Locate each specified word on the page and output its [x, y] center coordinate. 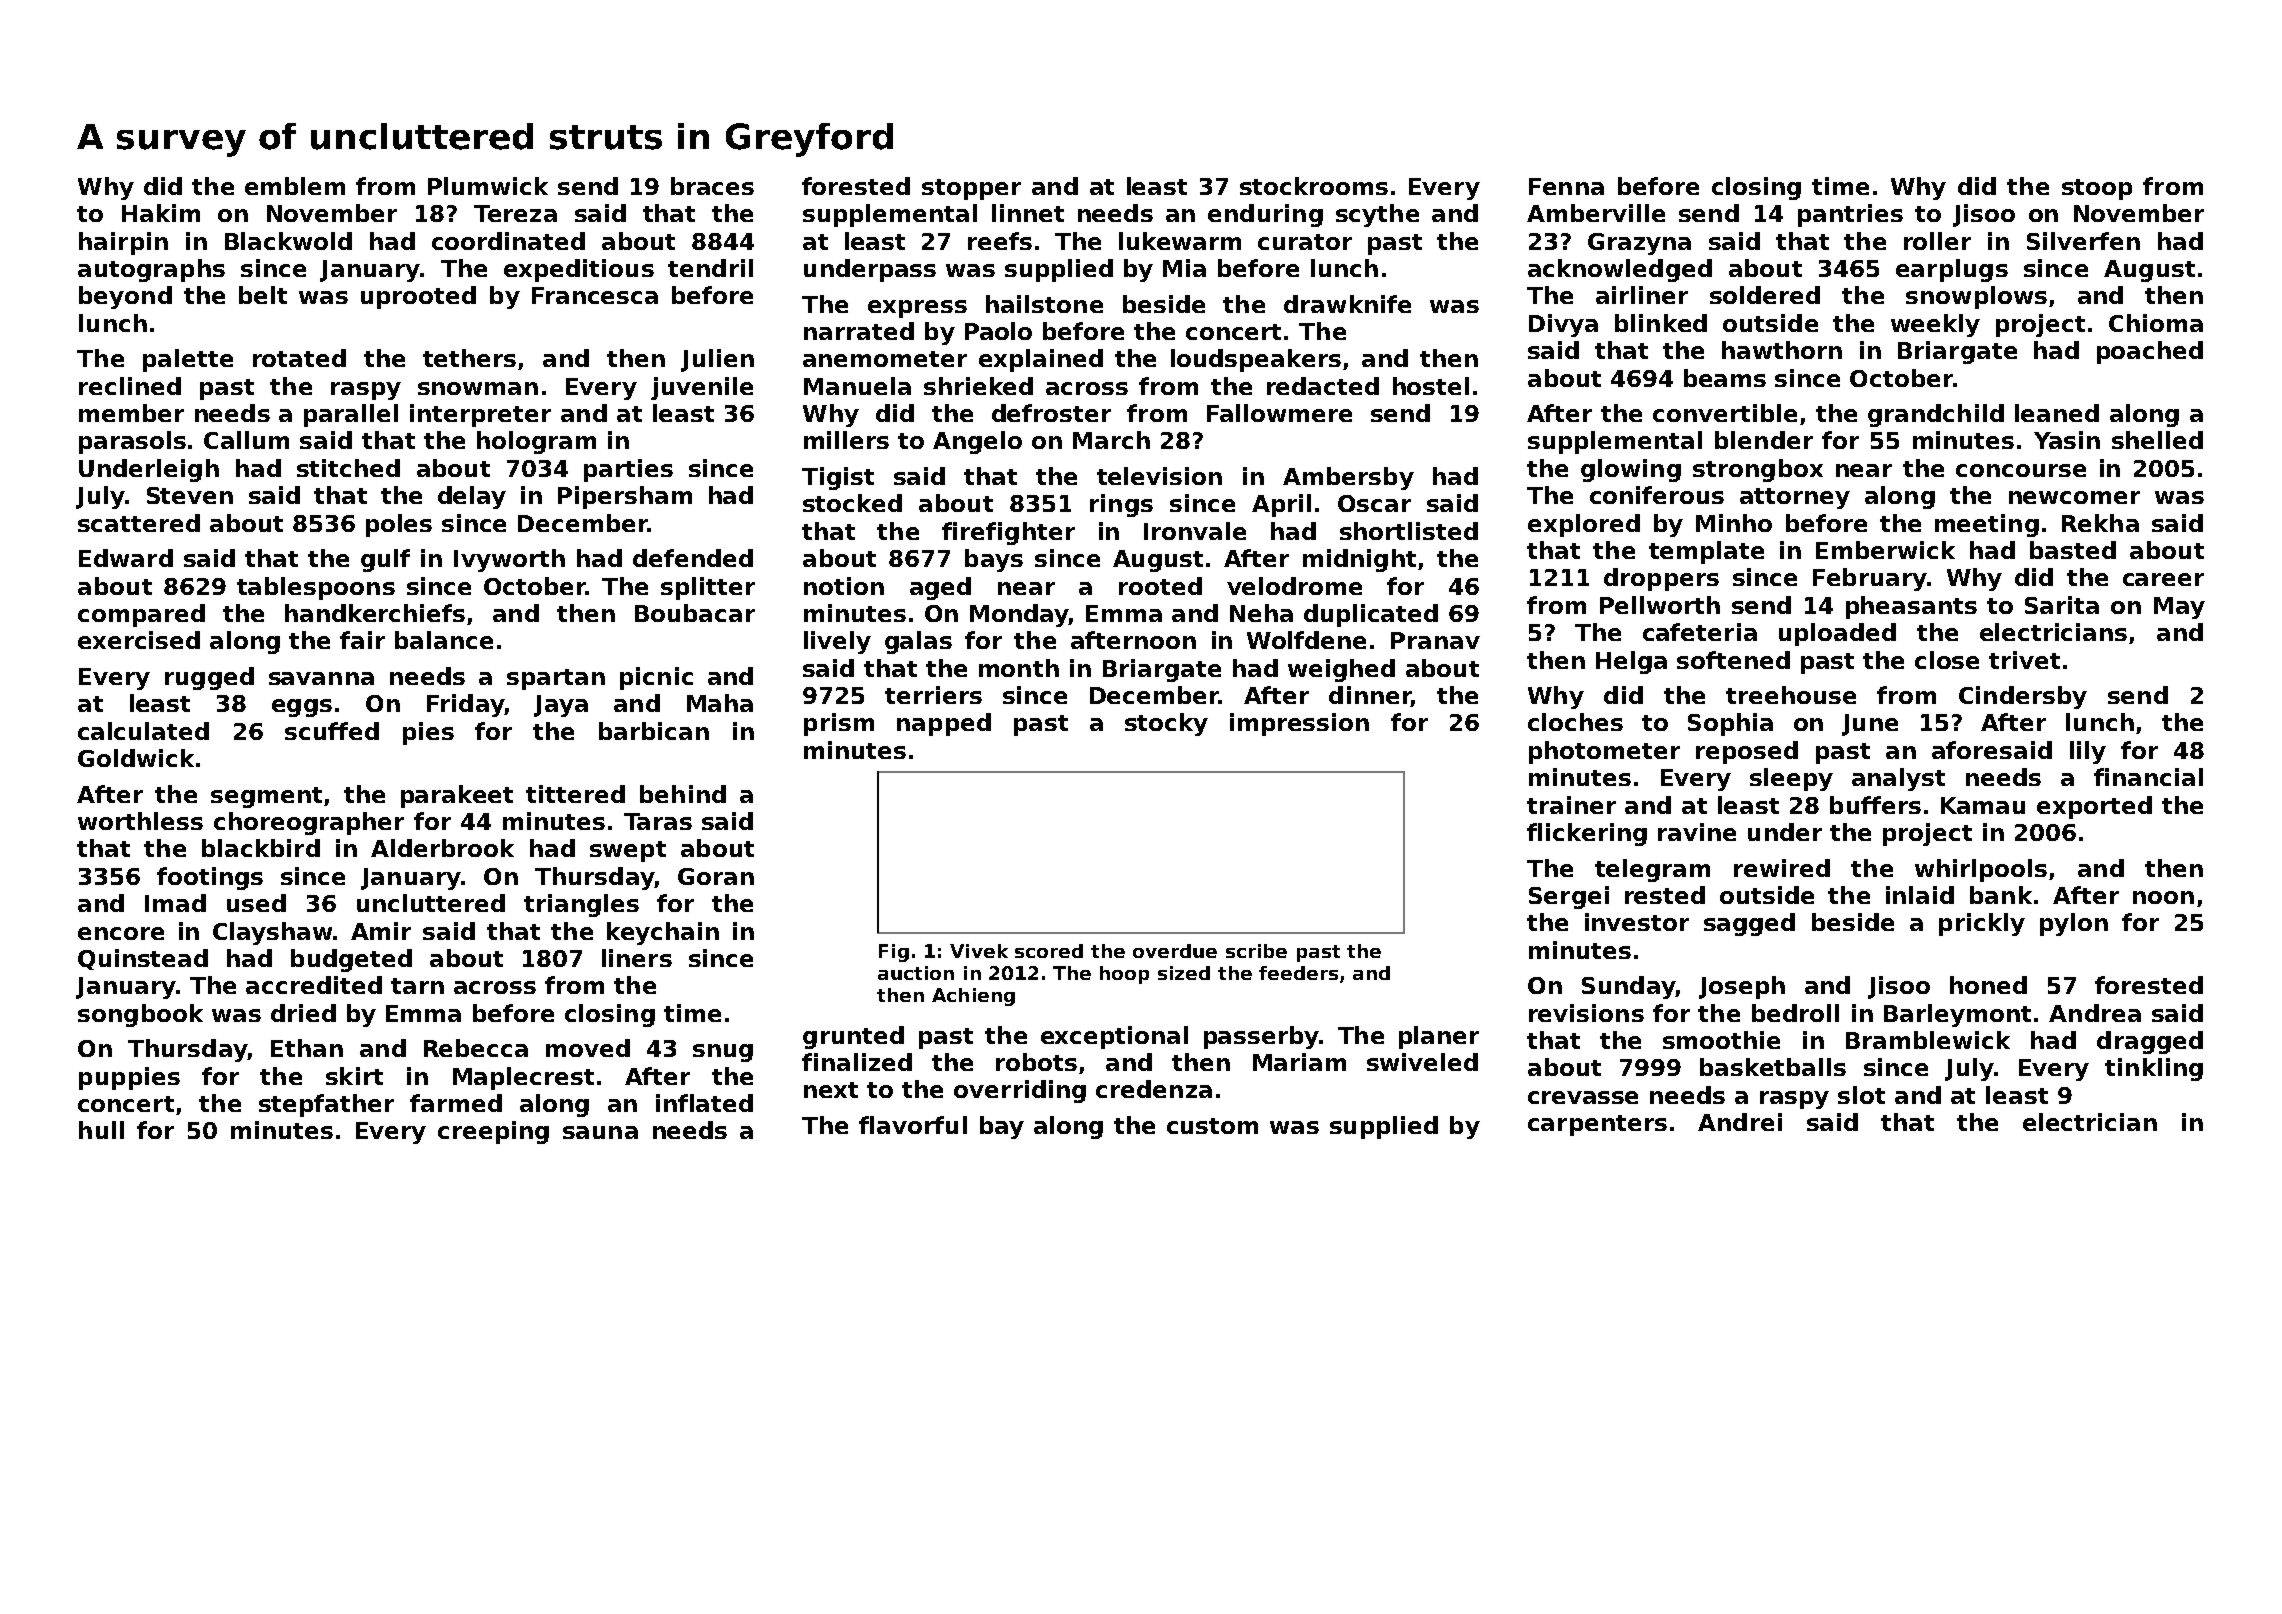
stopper [971, 189]
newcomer [2074, 497]
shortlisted [1409, 531]
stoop [2097, 189]
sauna [600, 1132]
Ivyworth [509, 560]
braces [712, 186]
